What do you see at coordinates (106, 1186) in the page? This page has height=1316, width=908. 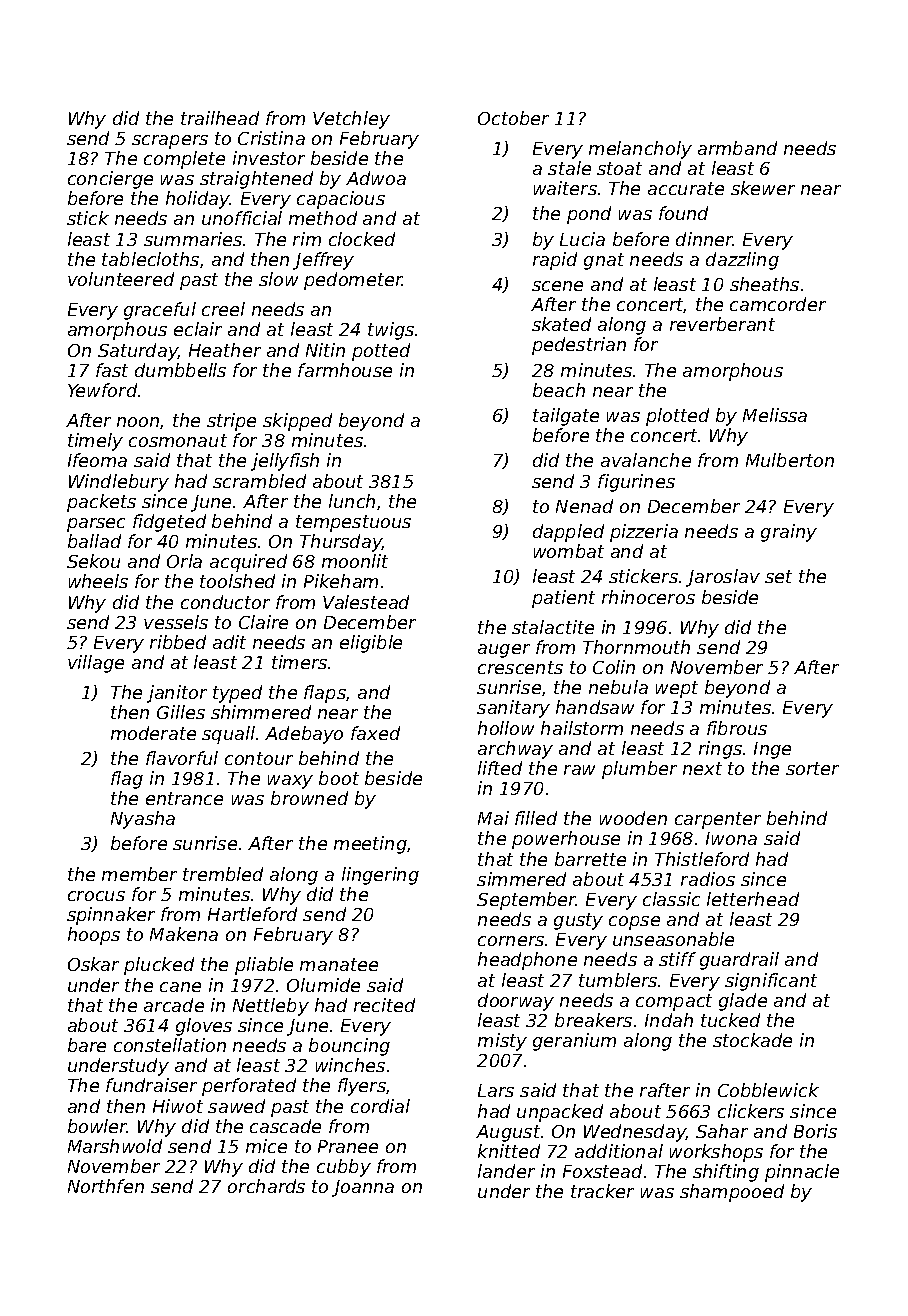 I see `Northfen` at bounding box center [106, 1186].
